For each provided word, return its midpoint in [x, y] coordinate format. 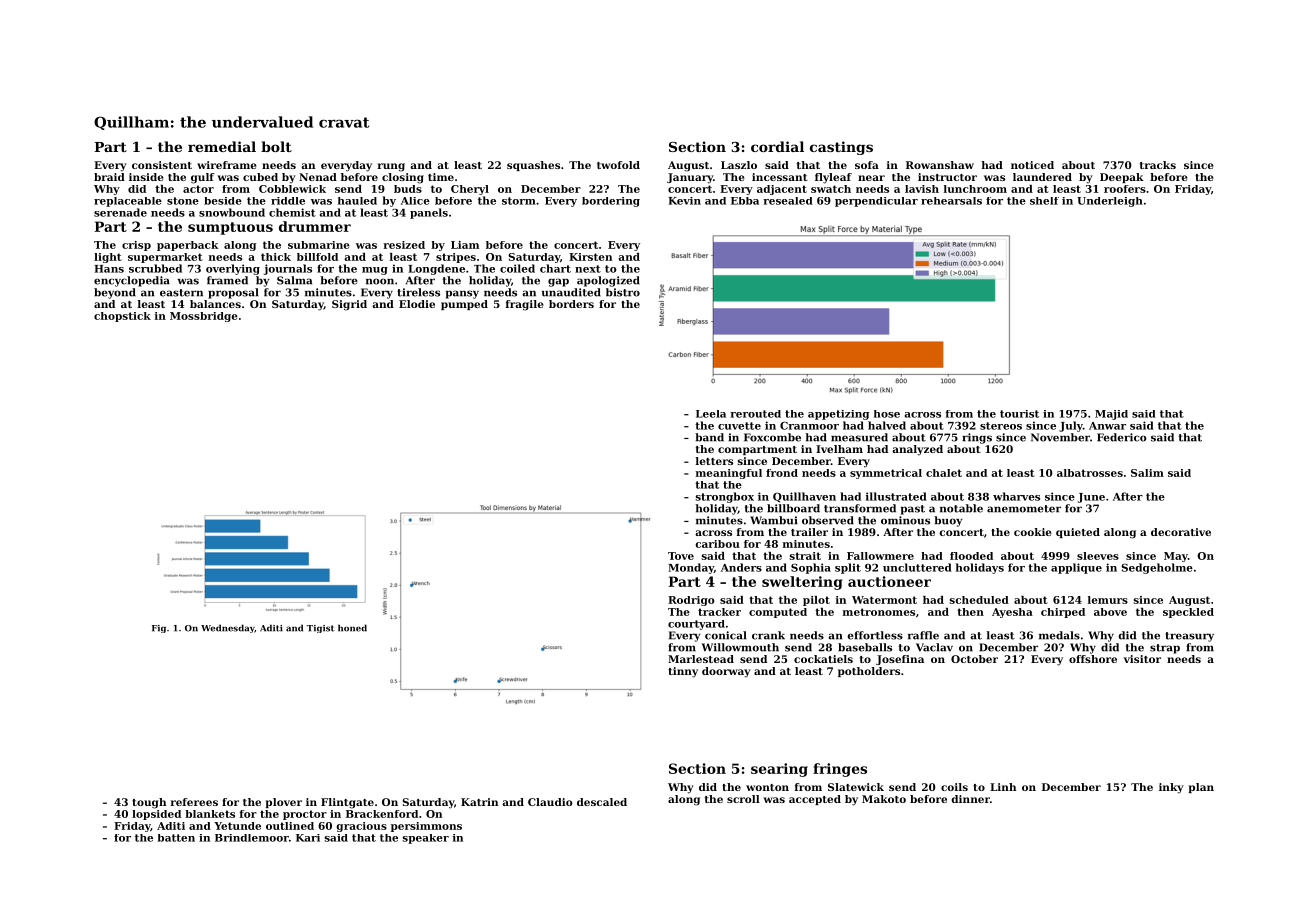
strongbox [724, 497]
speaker [425, 839]
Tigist [321, 629]
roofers [1125, 189]
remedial [222, 146]
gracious [362, 827]
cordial [777, 146]
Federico [1122, 437]
